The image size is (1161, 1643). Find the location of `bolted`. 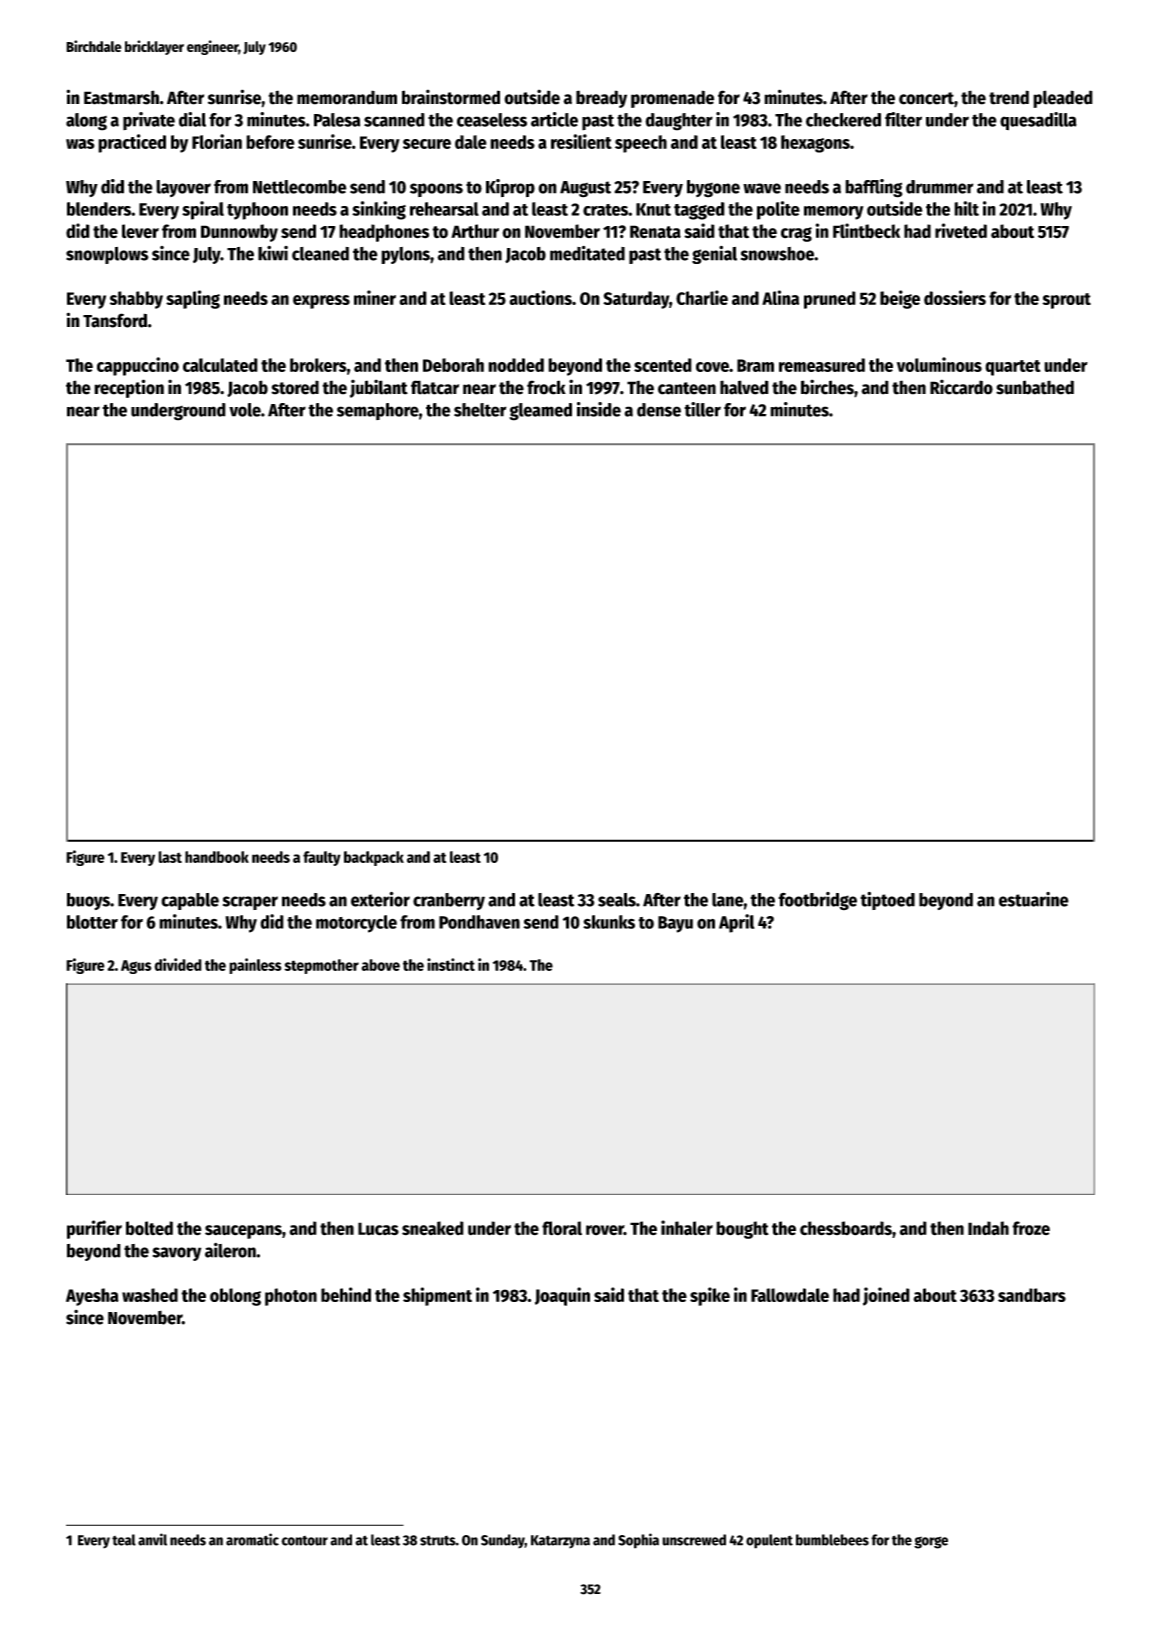

bolted is located at coordinates (149, 1228).
